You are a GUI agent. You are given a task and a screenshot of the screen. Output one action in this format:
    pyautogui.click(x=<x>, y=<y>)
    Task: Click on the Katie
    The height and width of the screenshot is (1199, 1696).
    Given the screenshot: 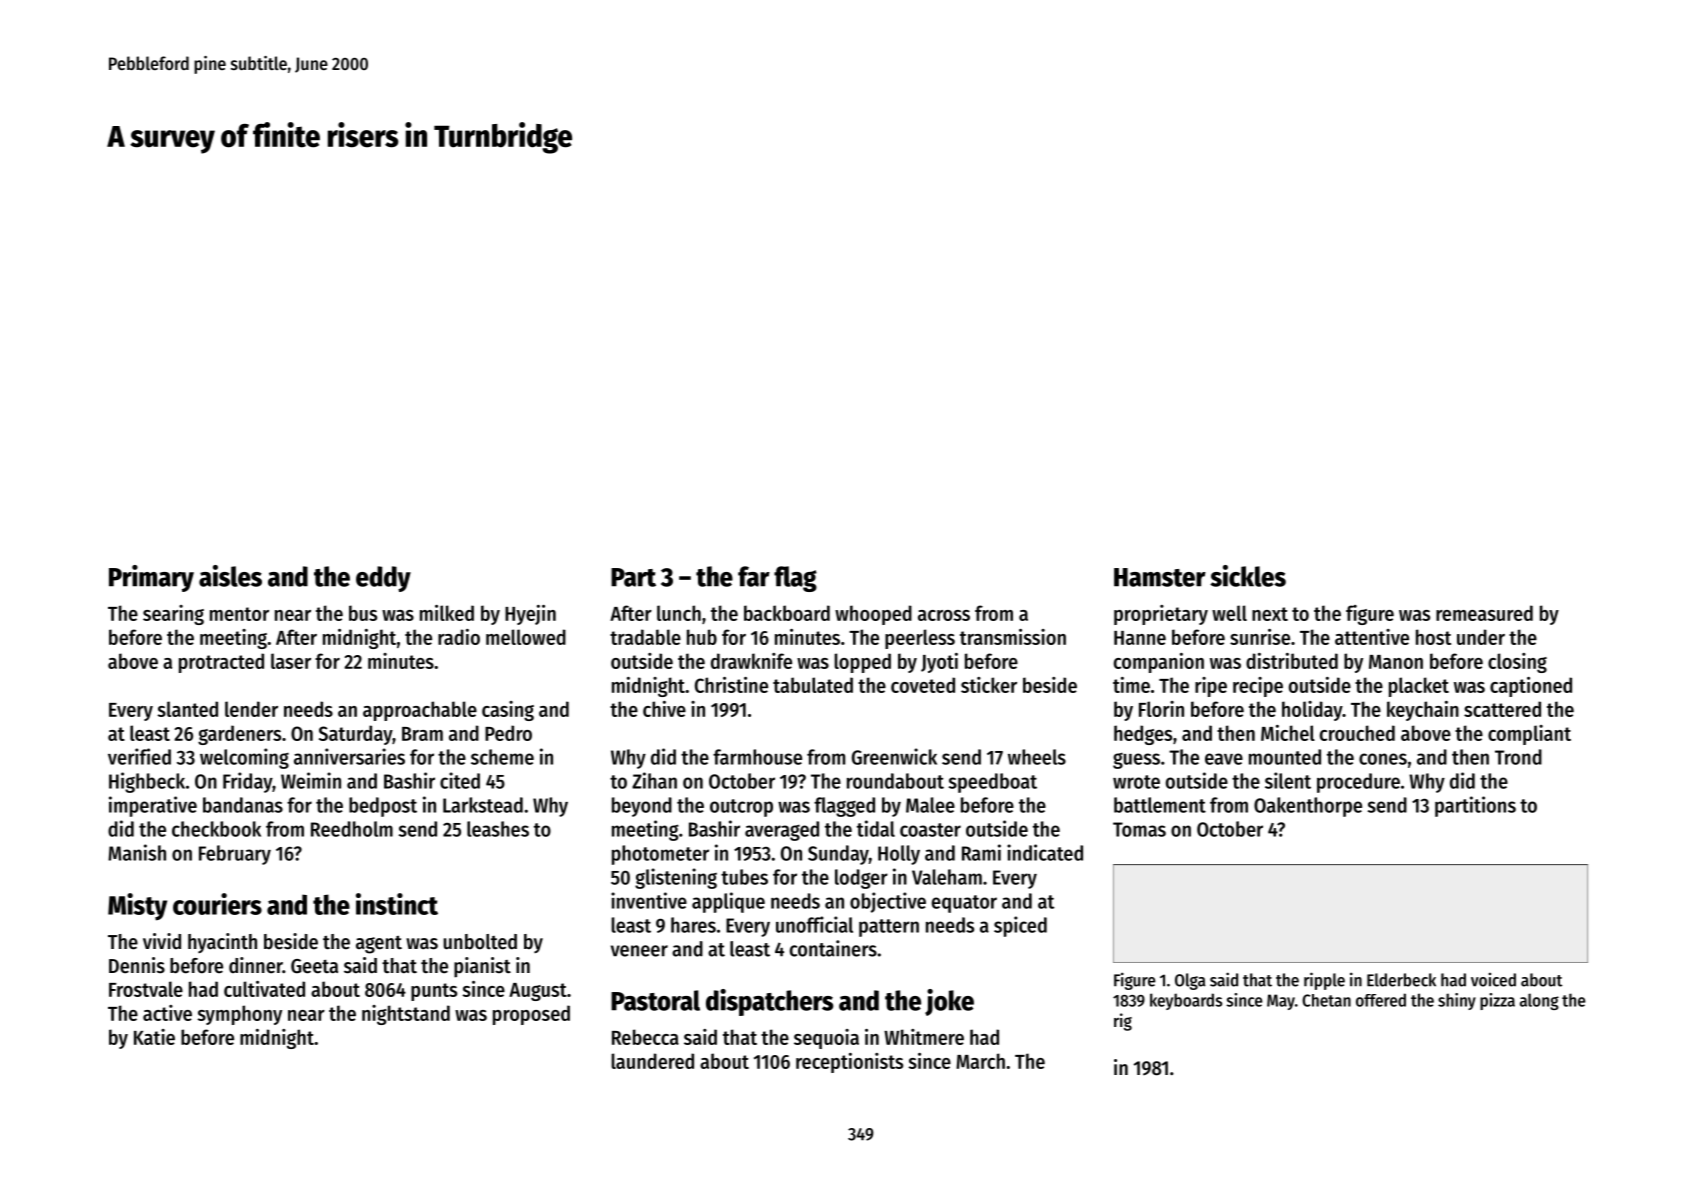 What is the action you would take?
    pyautogui.click(x=154, y=1037)
